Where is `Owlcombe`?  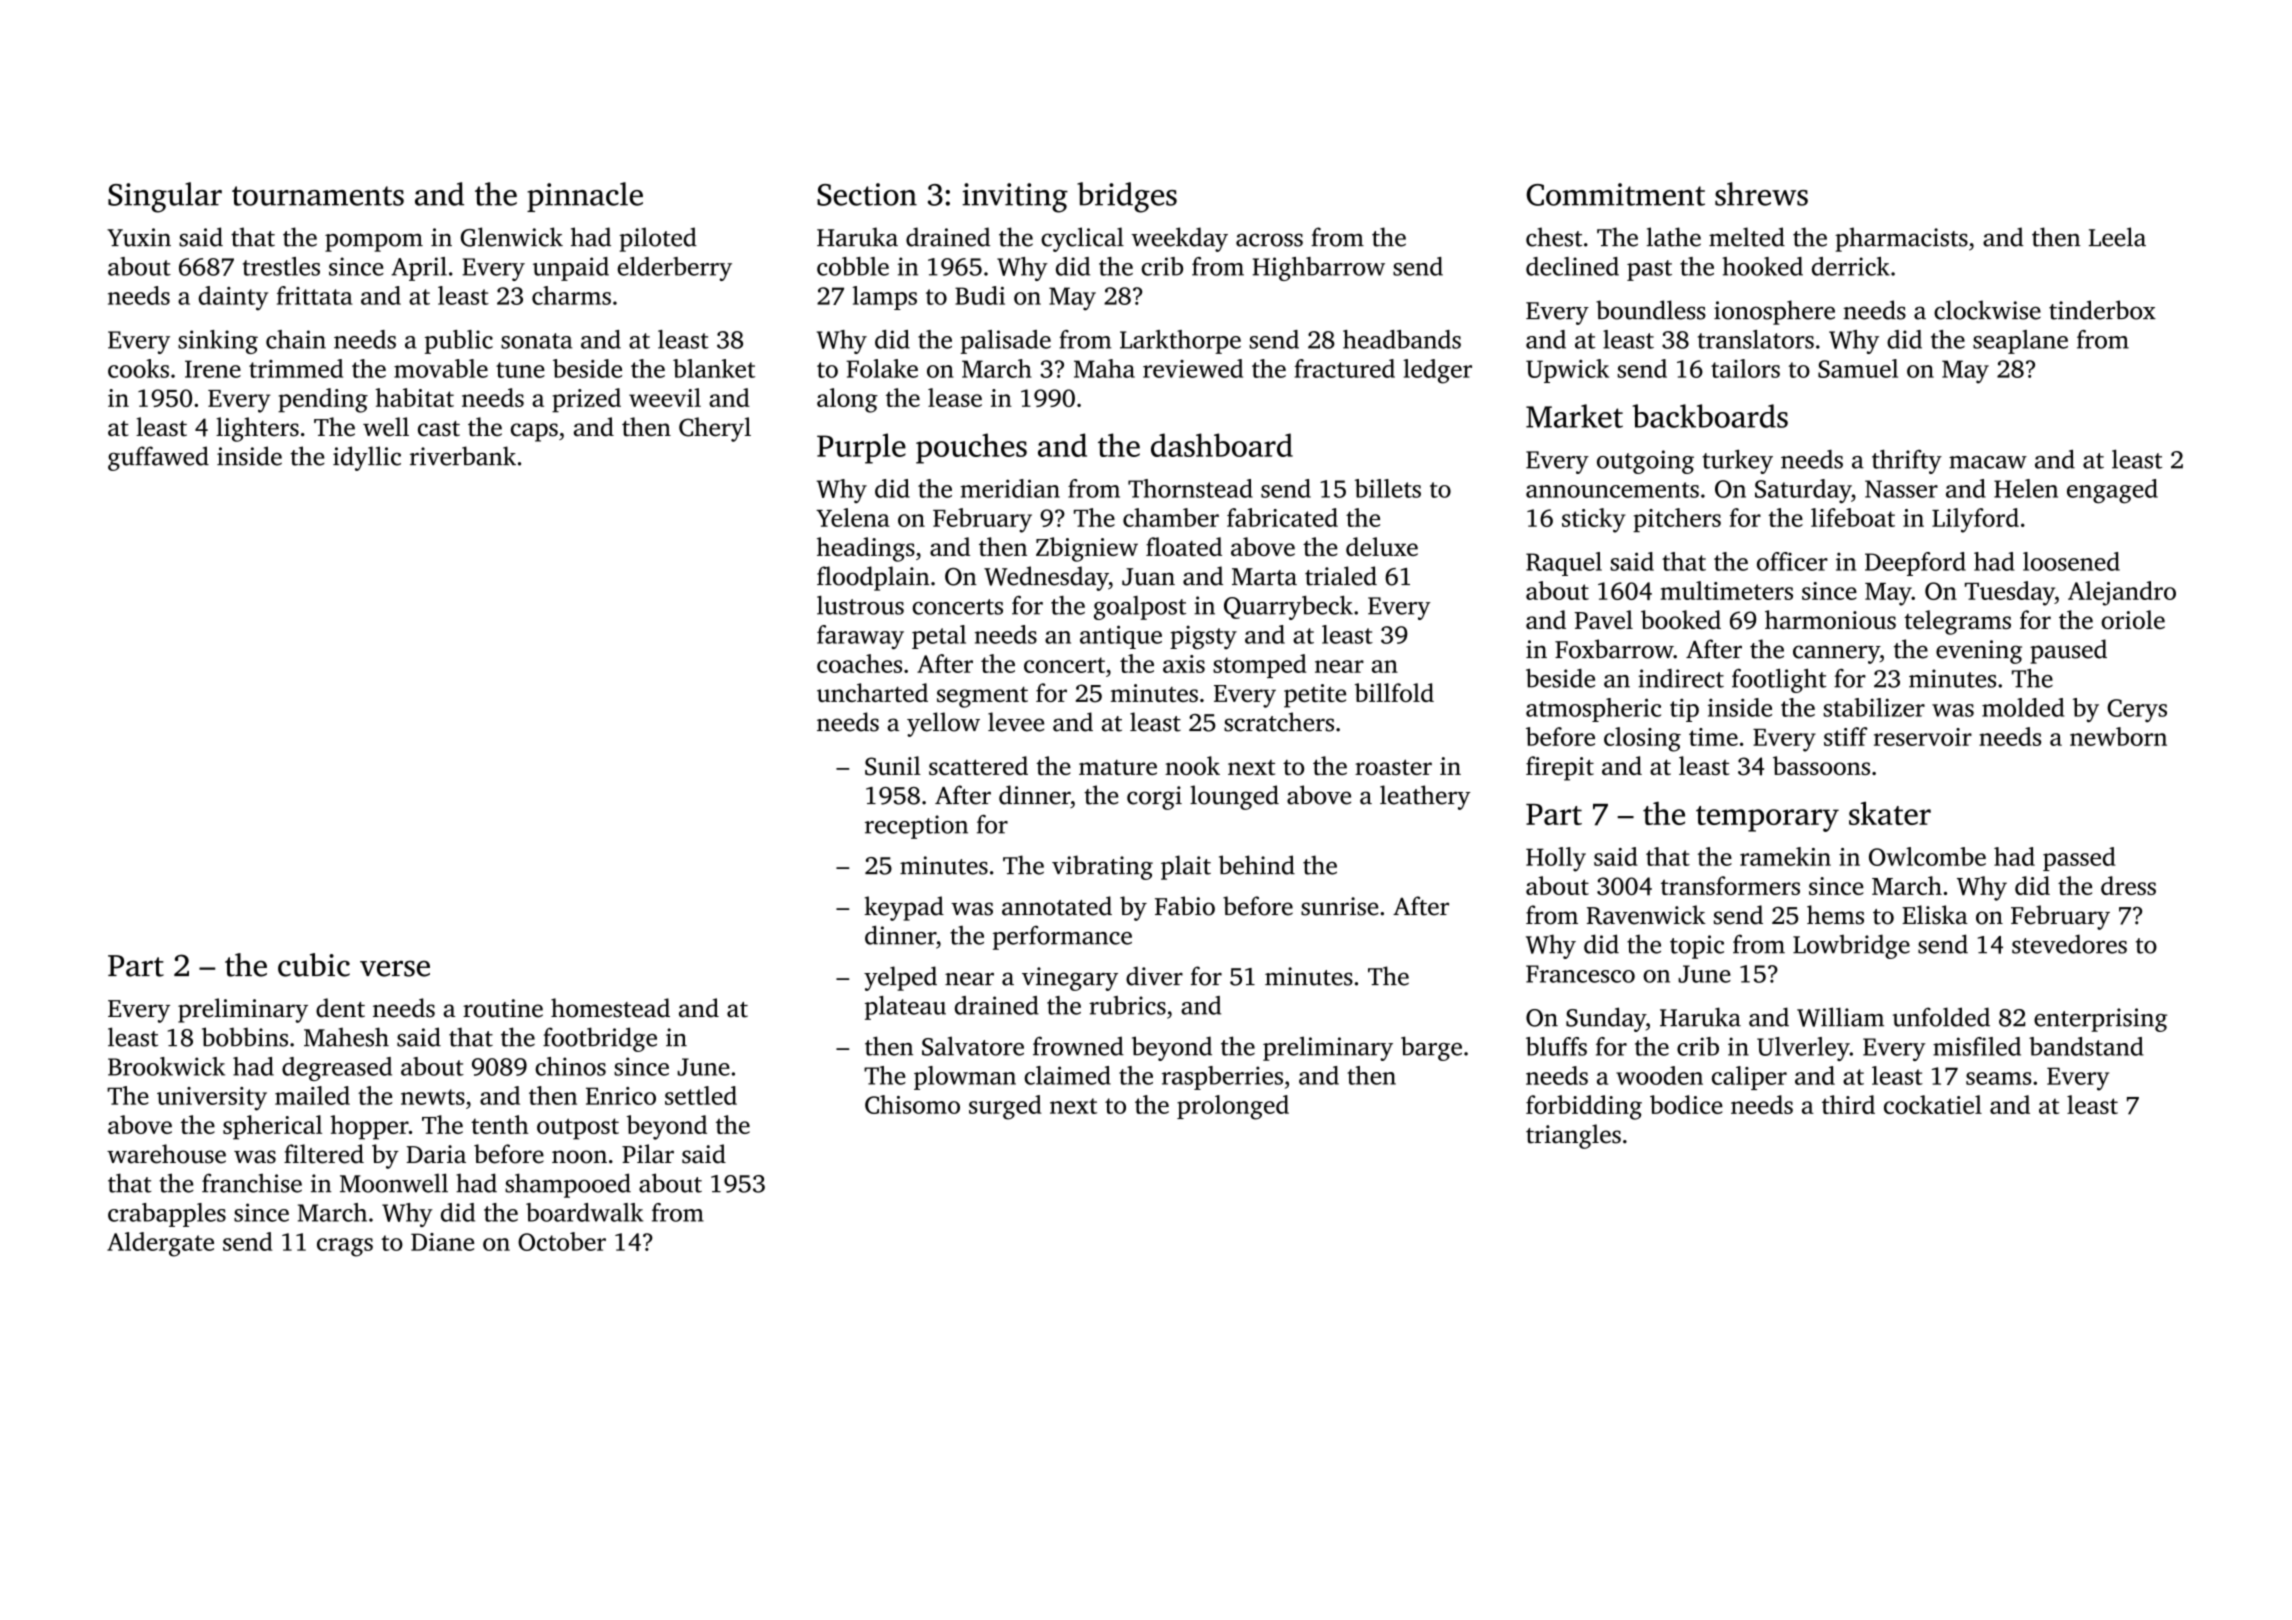
Owlcombe is located at coordinates (1927, 856).
